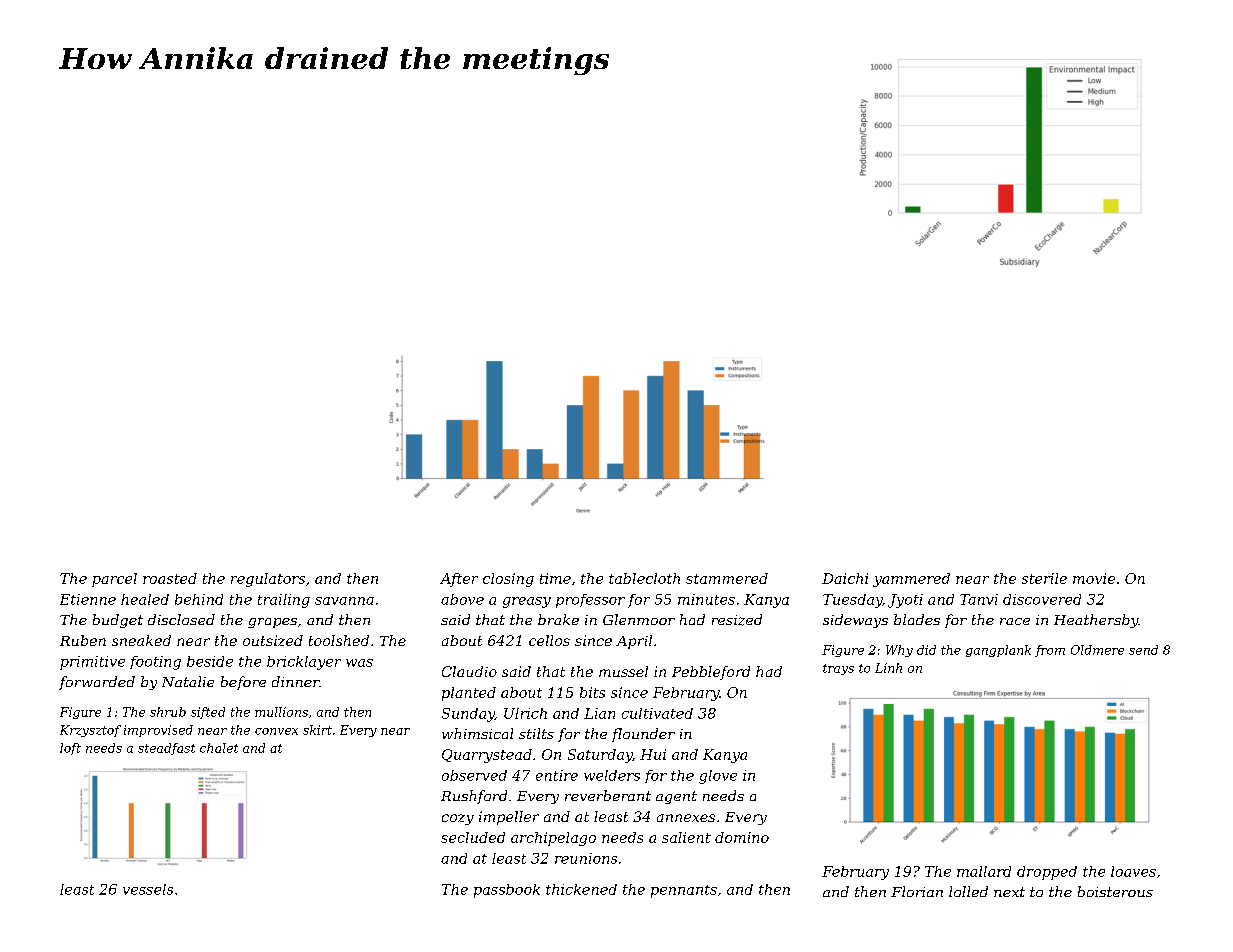 This image has width=1233, height=952. I want to click on Claudio, so click(469, 671).
